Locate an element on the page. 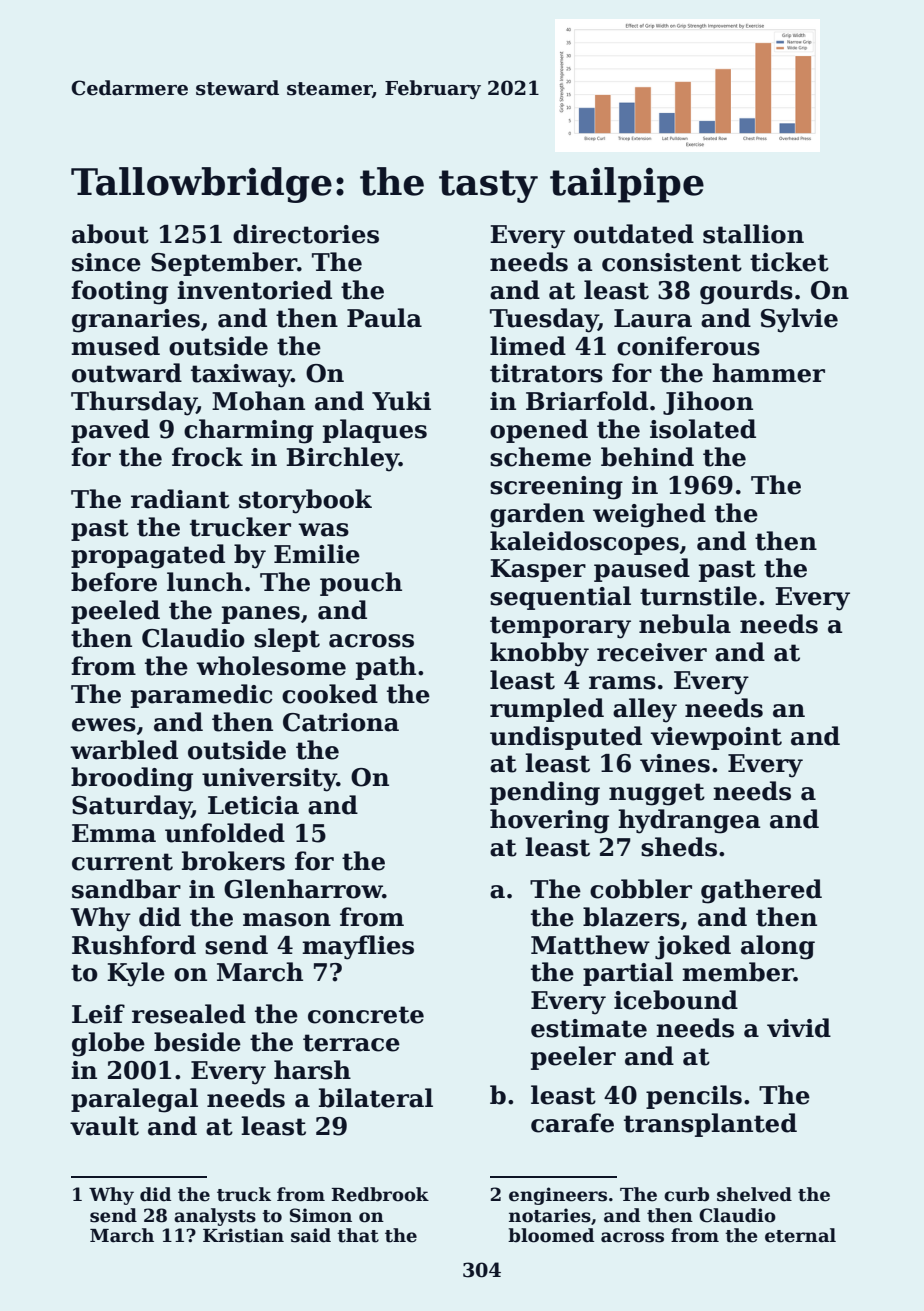  about is located at coordinates (110, 234).
